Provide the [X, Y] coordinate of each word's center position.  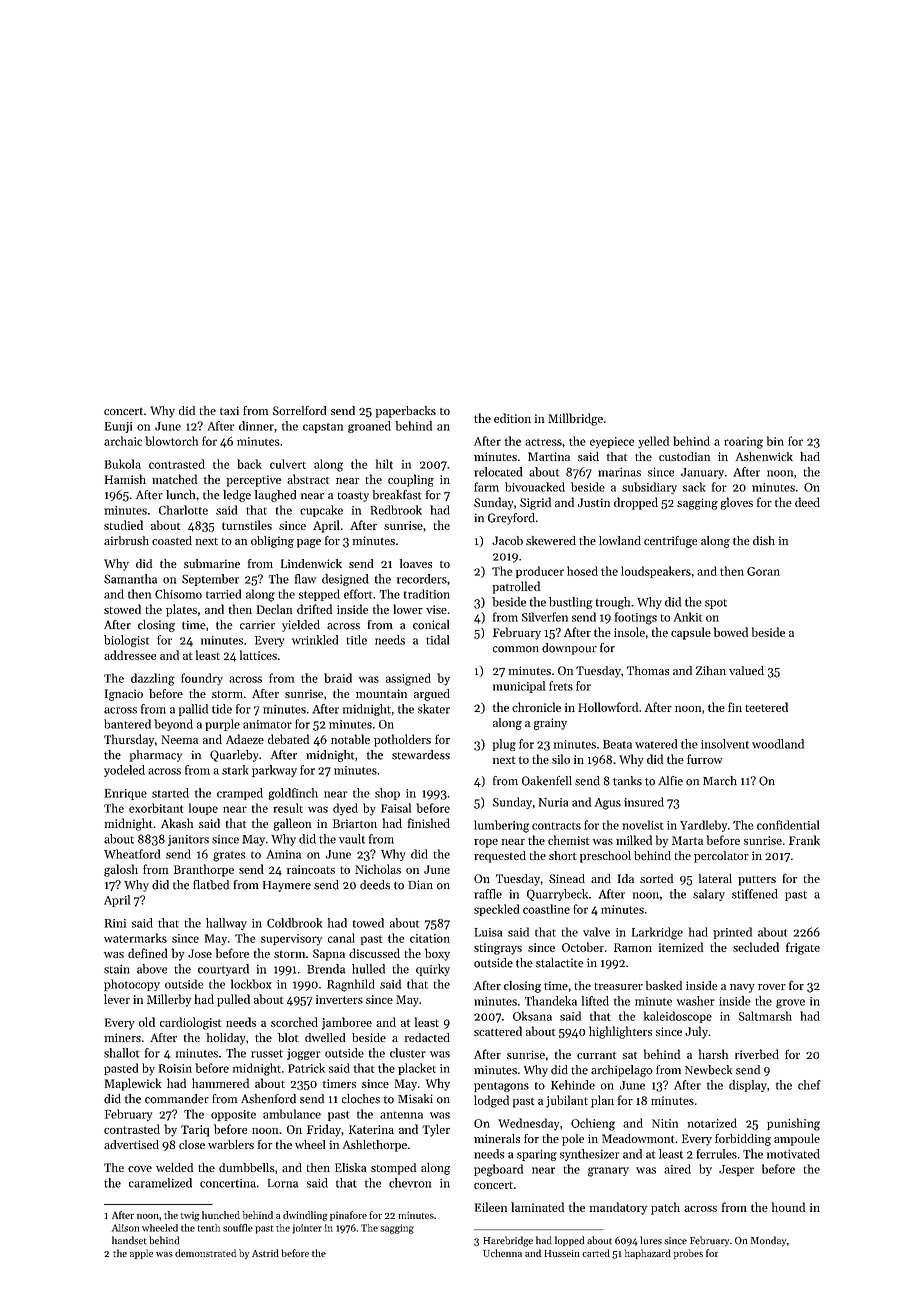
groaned [369, 427]
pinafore [348, 1216]
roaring [743, 443]
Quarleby [234, 756]
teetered [766, 707]
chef [809, 1085]
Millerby [169, 1000]
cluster [408, 1053]
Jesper [736, 1170]
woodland [778, 744]
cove [140, 1169]
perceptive [254, 481]
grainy [550, 724]
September [210, 580]
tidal [437, 640]
